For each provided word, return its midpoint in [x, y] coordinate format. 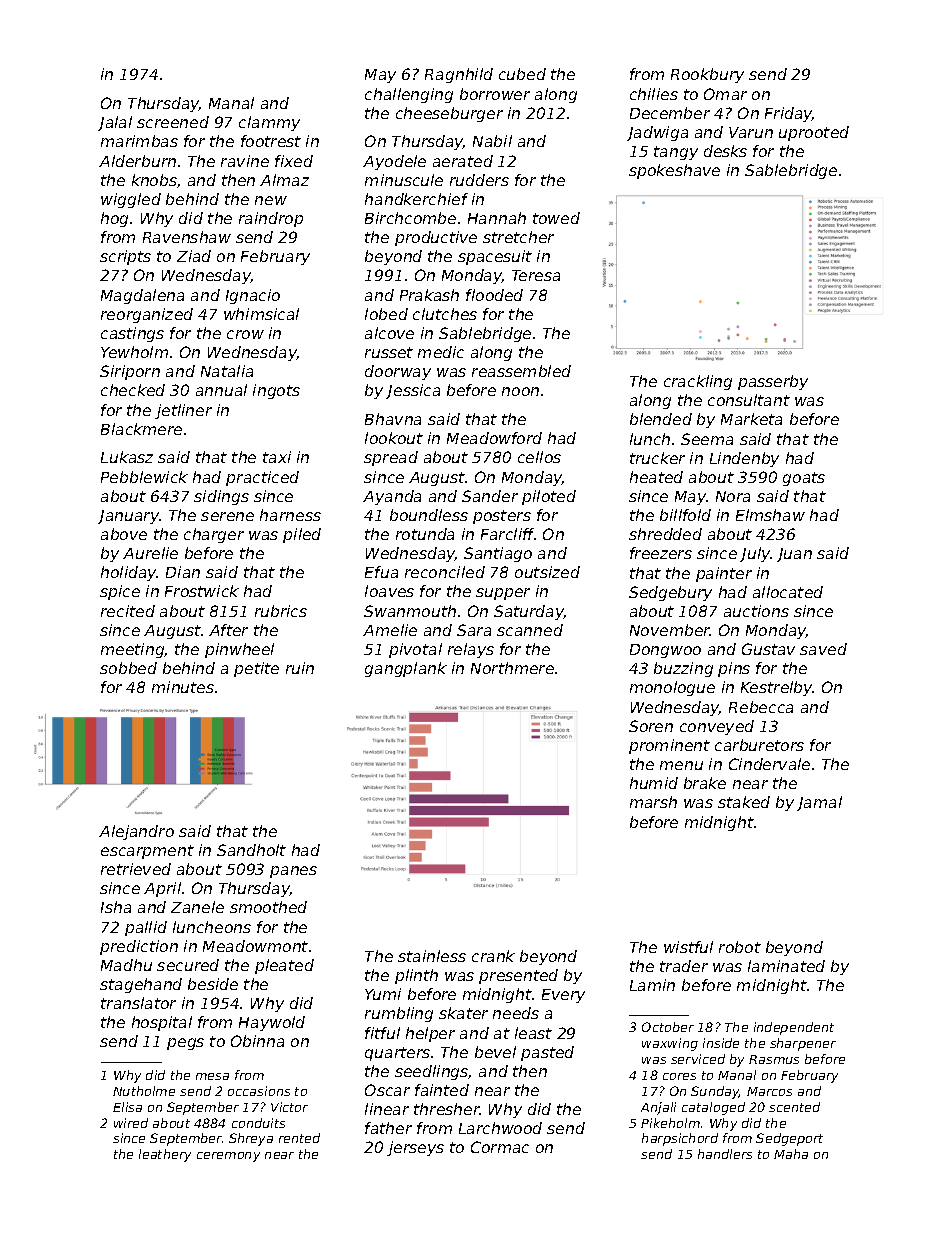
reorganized [147, 315]
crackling [698, 382]
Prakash [429, 295]
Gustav [768, 649]
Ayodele [394, 162]
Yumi [383, 994]
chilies [654, 94]
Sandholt [251, 850]
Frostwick [202, 591]
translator [138, 1003]
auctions [756, 611]
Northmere [512, 668]
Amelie [390, 630]
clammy [269, 123]
